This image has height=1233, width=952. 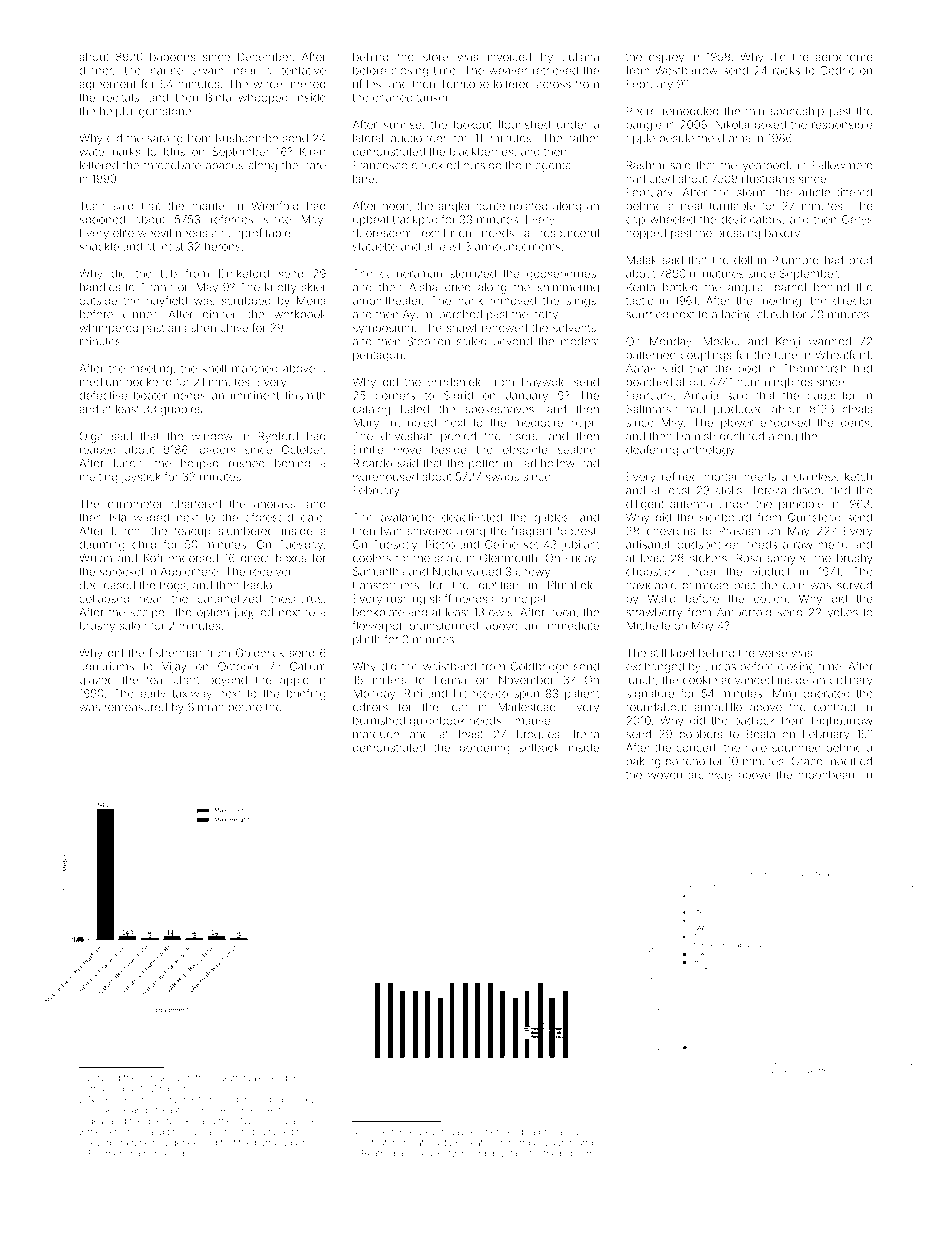 I want to click on slumbered, so click(x=246, y=531).
